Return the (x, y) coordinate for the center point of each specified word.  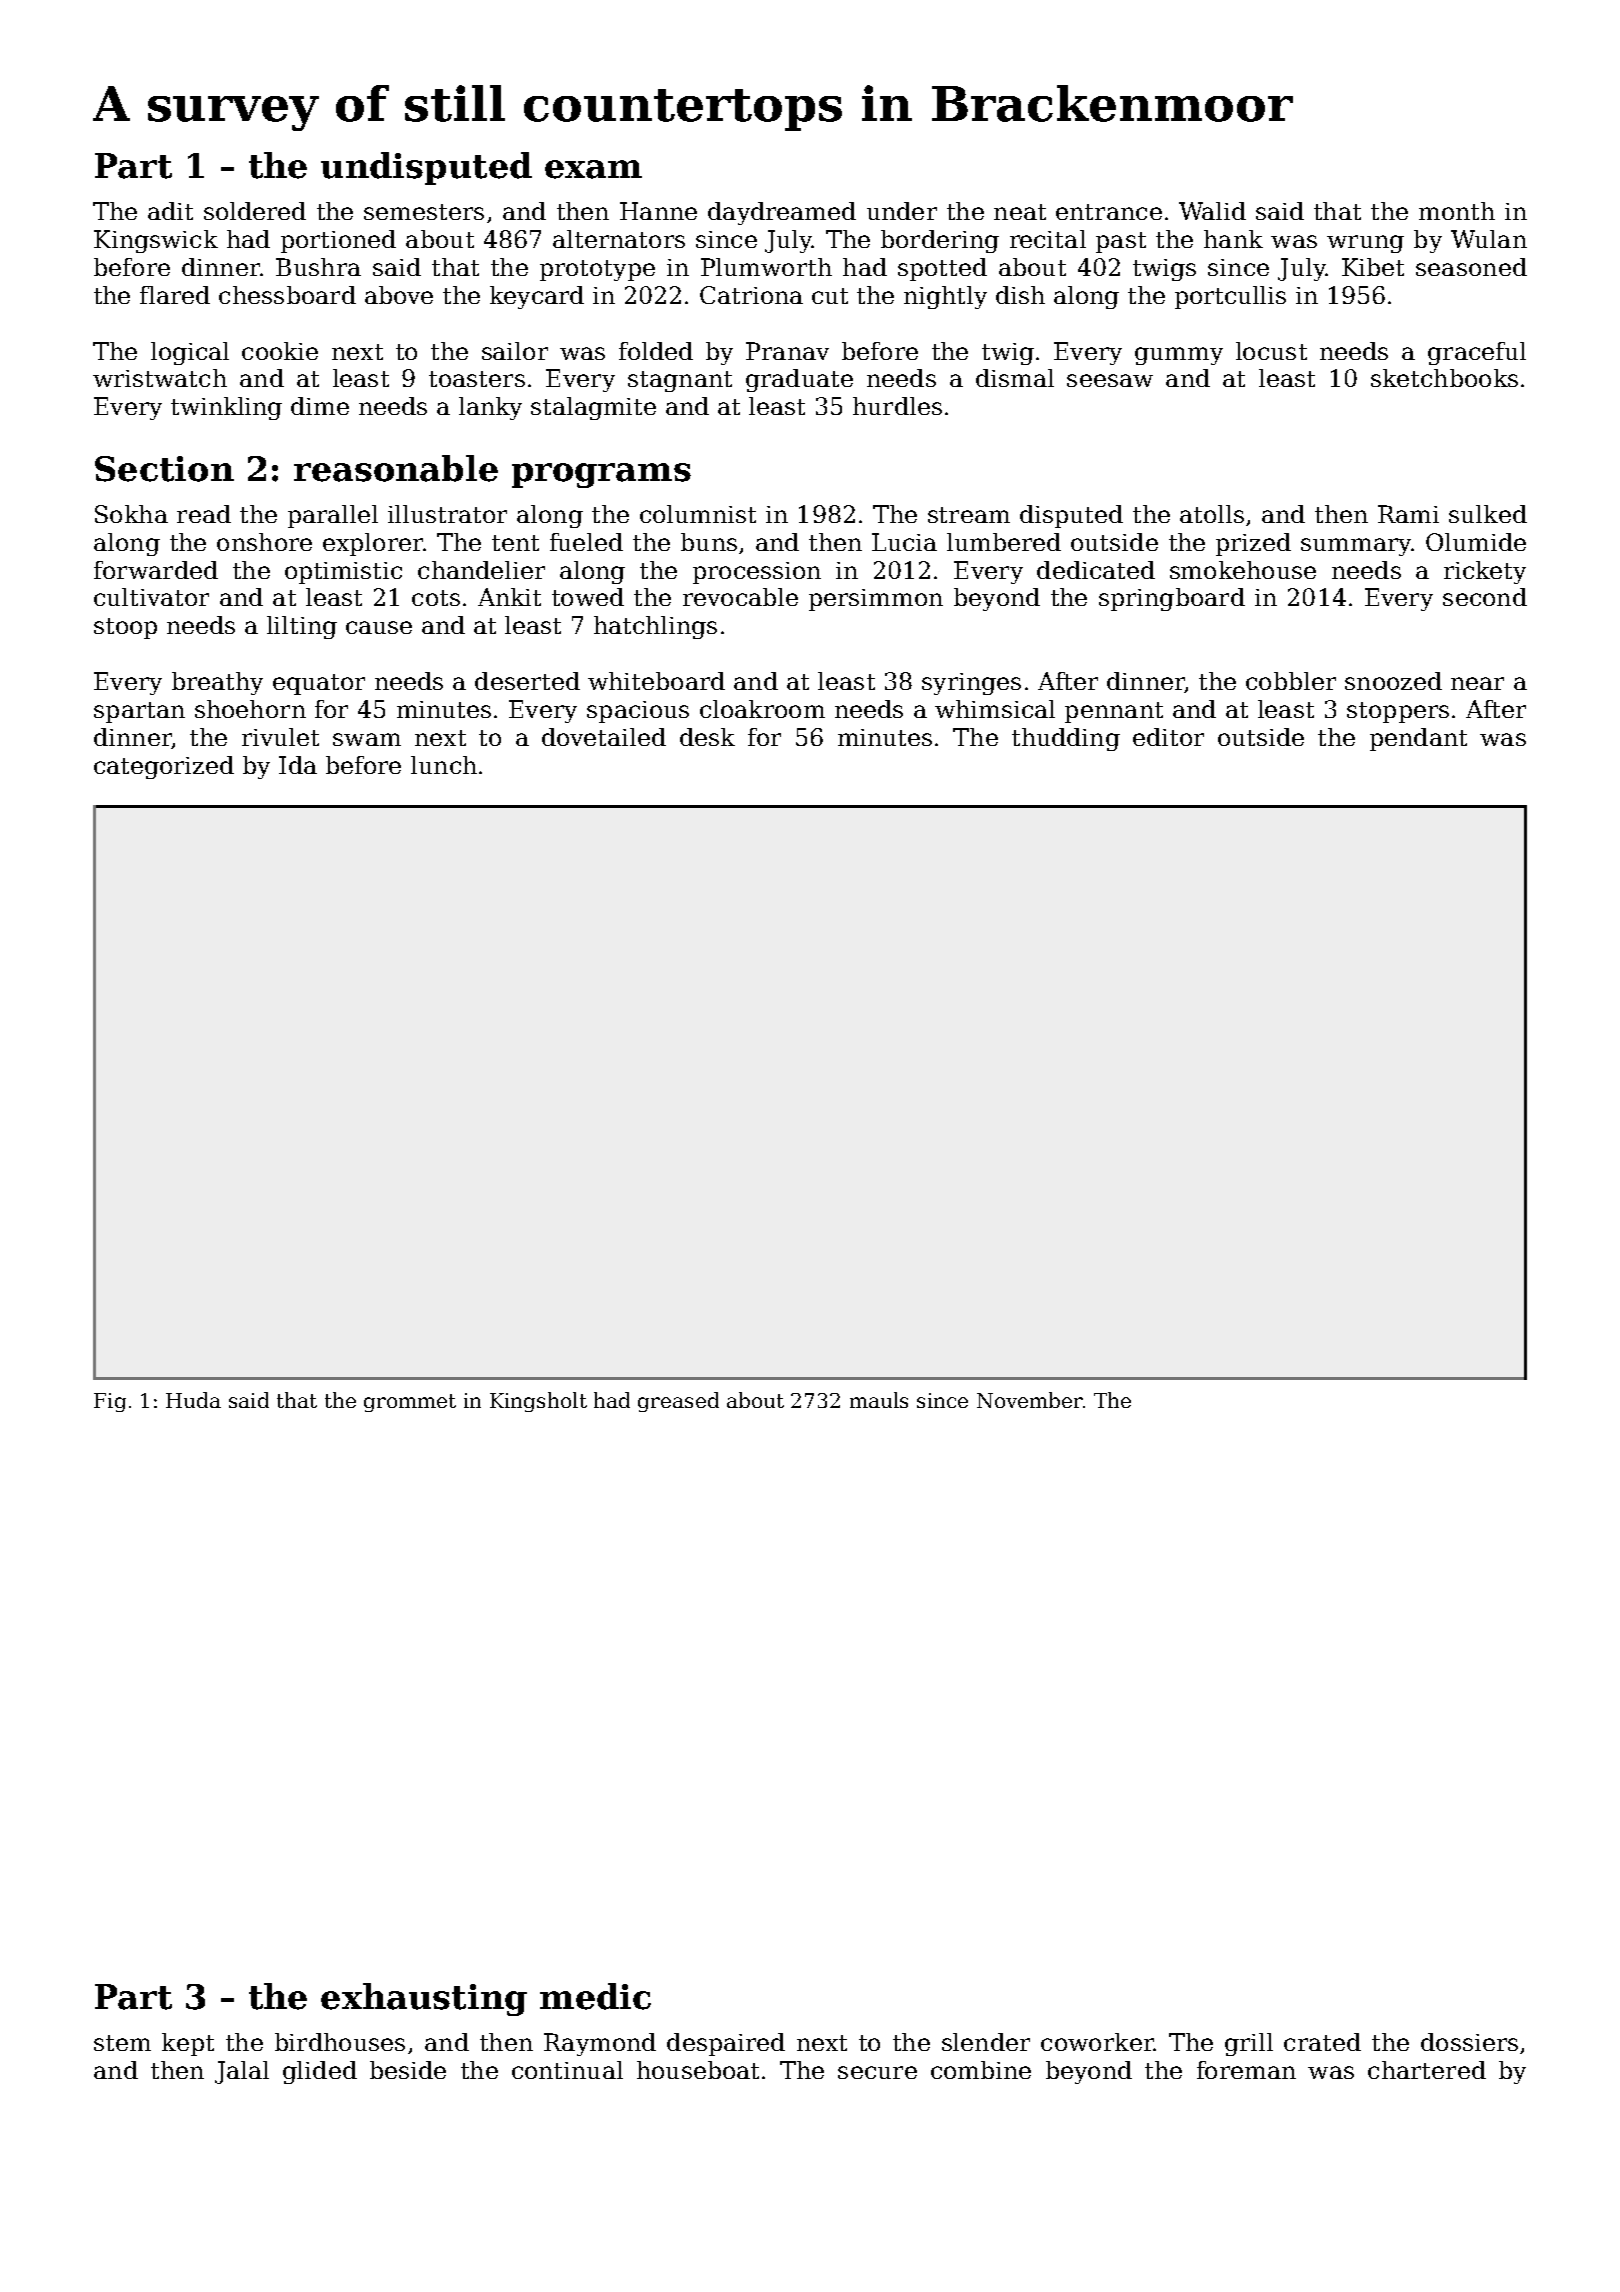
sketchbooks (1444, 378)
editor (1168, 737)
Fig (110, 1402)
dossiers (1469, 2042)
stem (122, 2043)
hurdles (897, 406)
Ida (298, 765)
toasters (477, 379)
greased (678, 1402)
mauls (879, 1400)
